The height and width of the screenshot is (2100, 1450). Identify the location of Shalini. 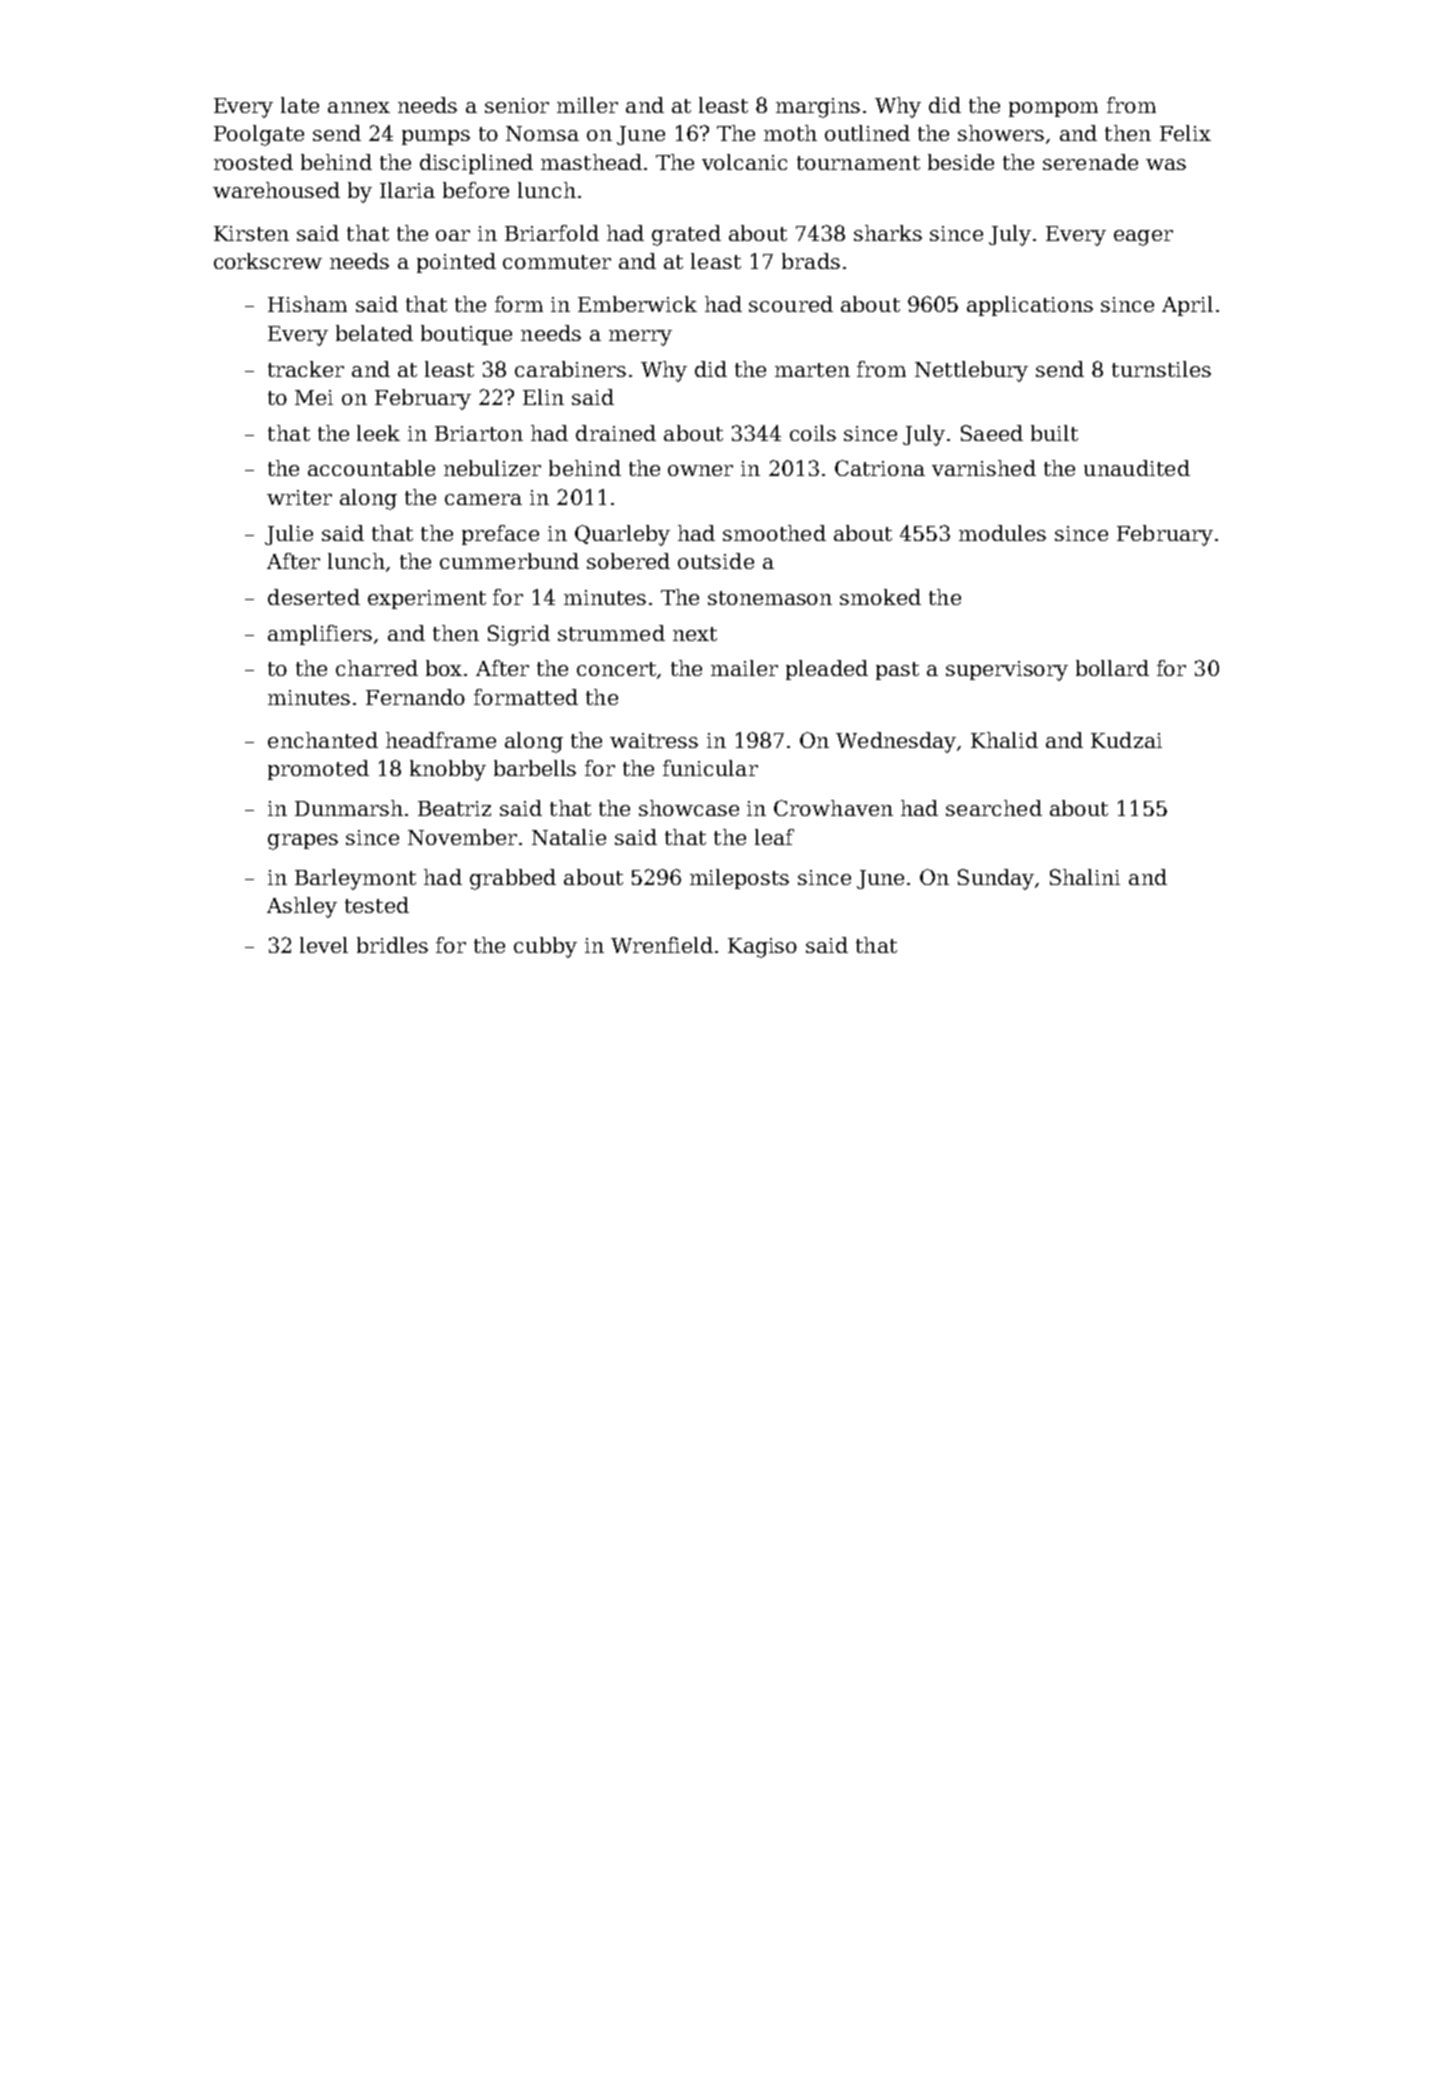
(1085, 877).
